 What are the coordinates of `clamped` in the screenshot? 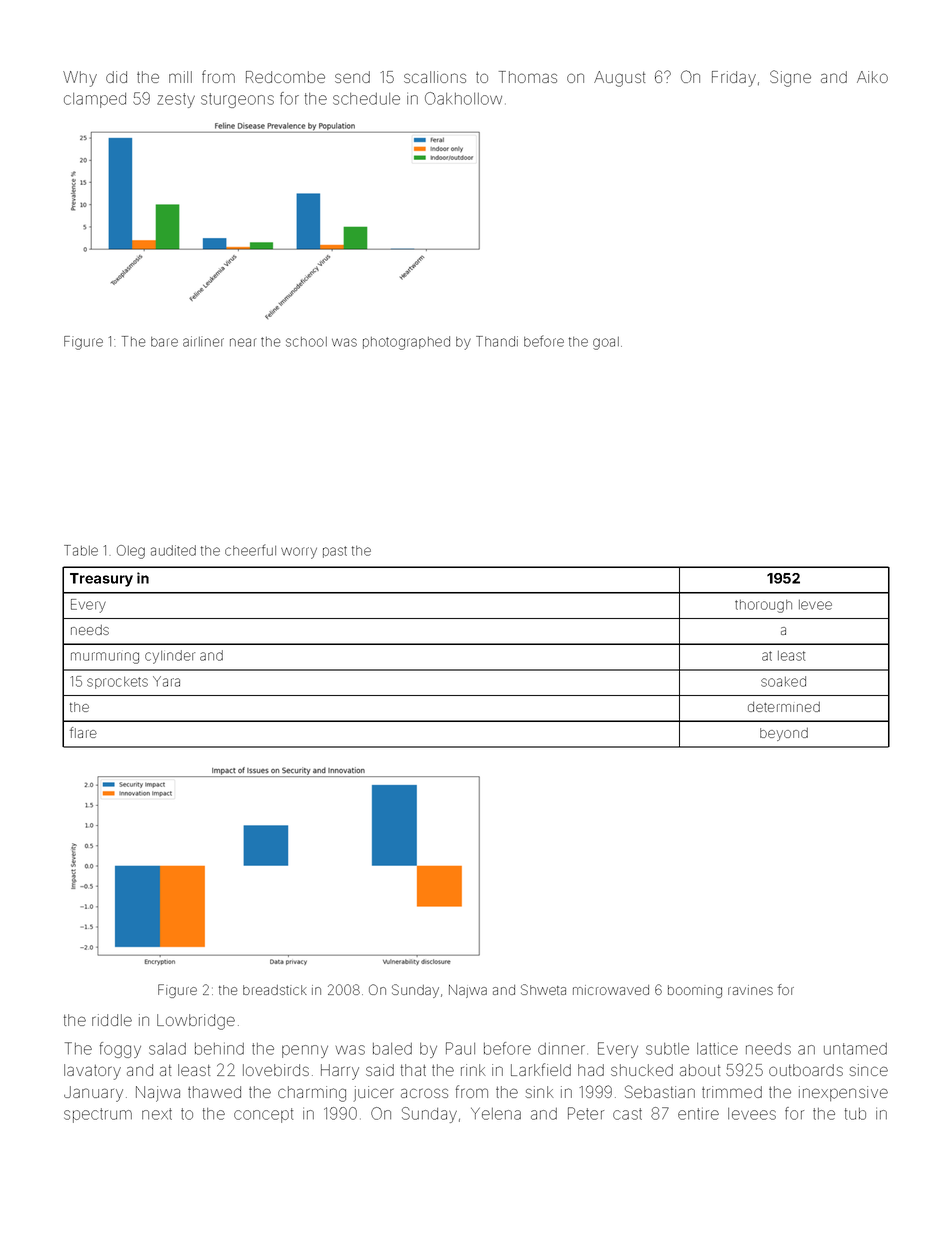 It's located at (95, 100).
